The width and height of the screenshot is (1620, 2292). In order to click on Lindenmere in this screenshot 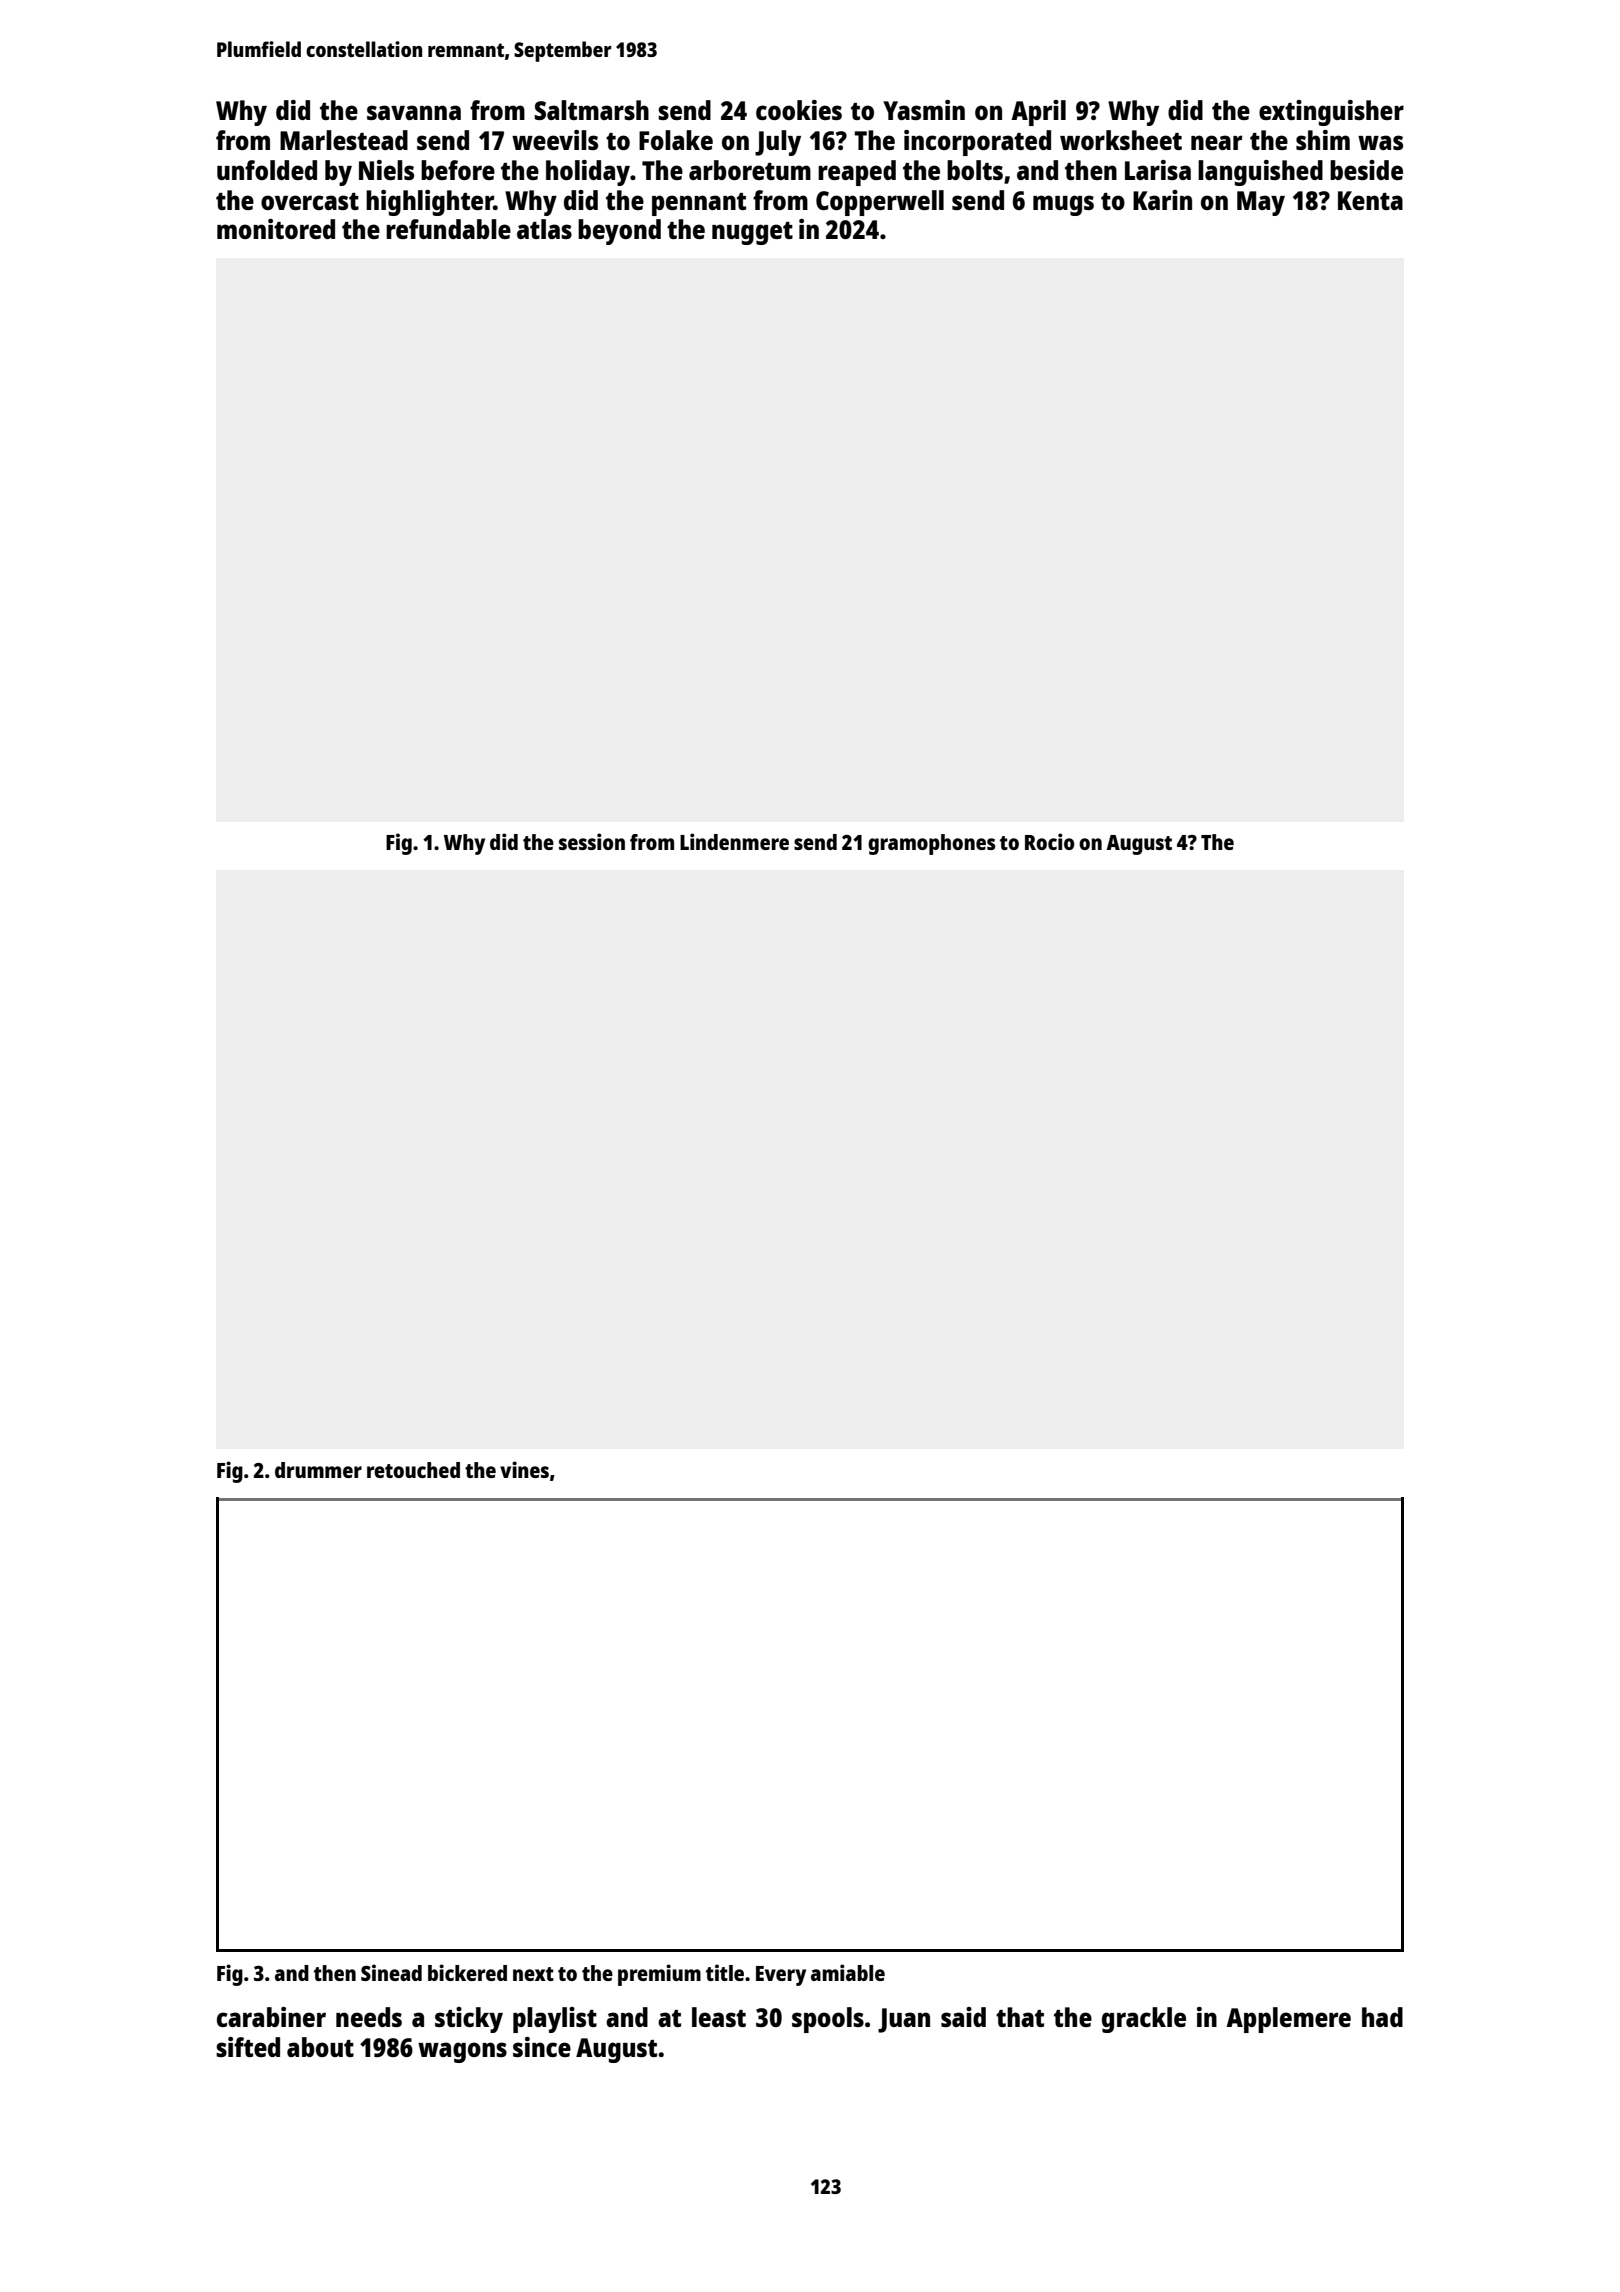, I will do `click(734, 841)`.
